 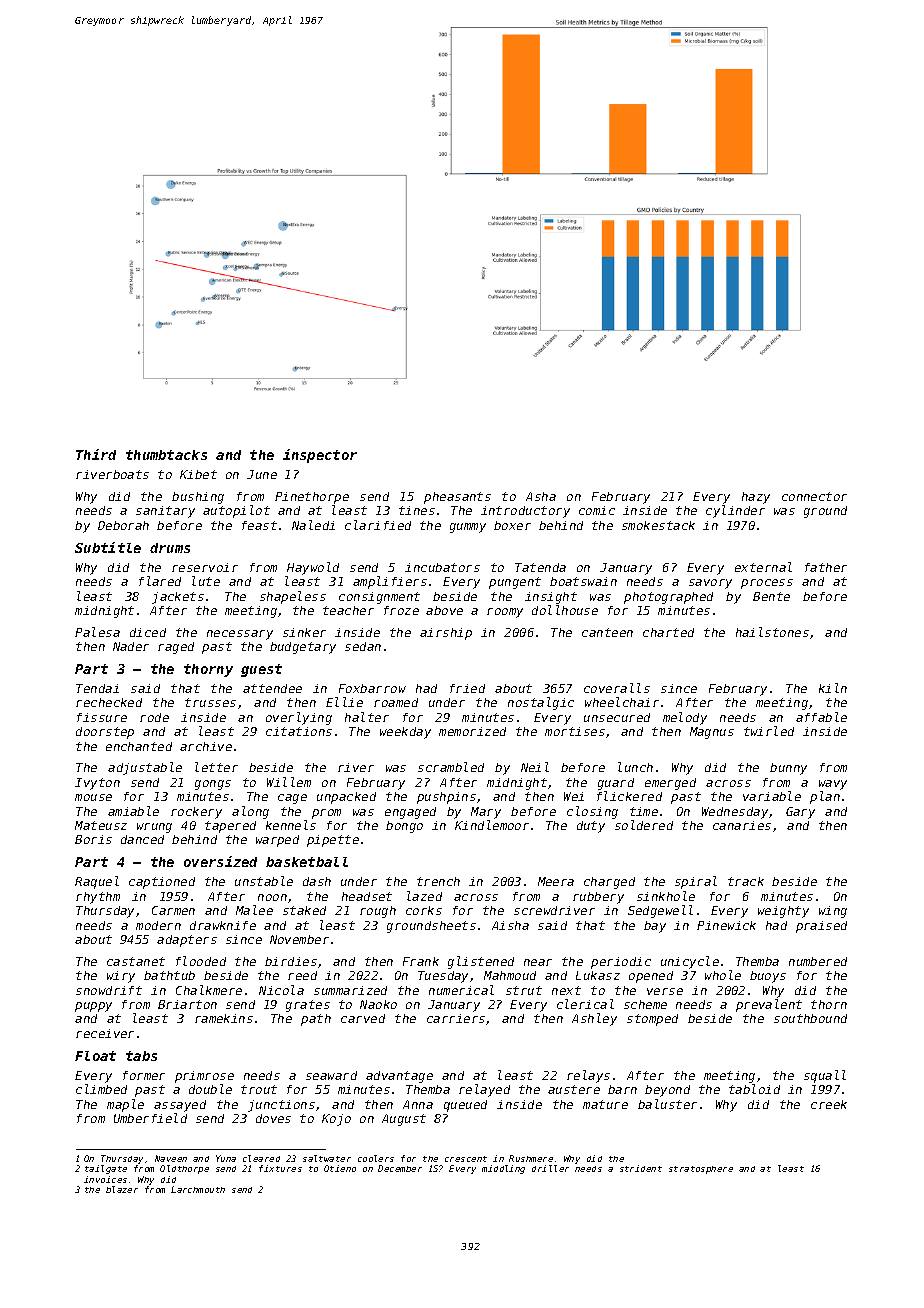 What do you see at coordinates (109, 990) in the document?
I see `snowdrift` at bounding box center [109, 990].
